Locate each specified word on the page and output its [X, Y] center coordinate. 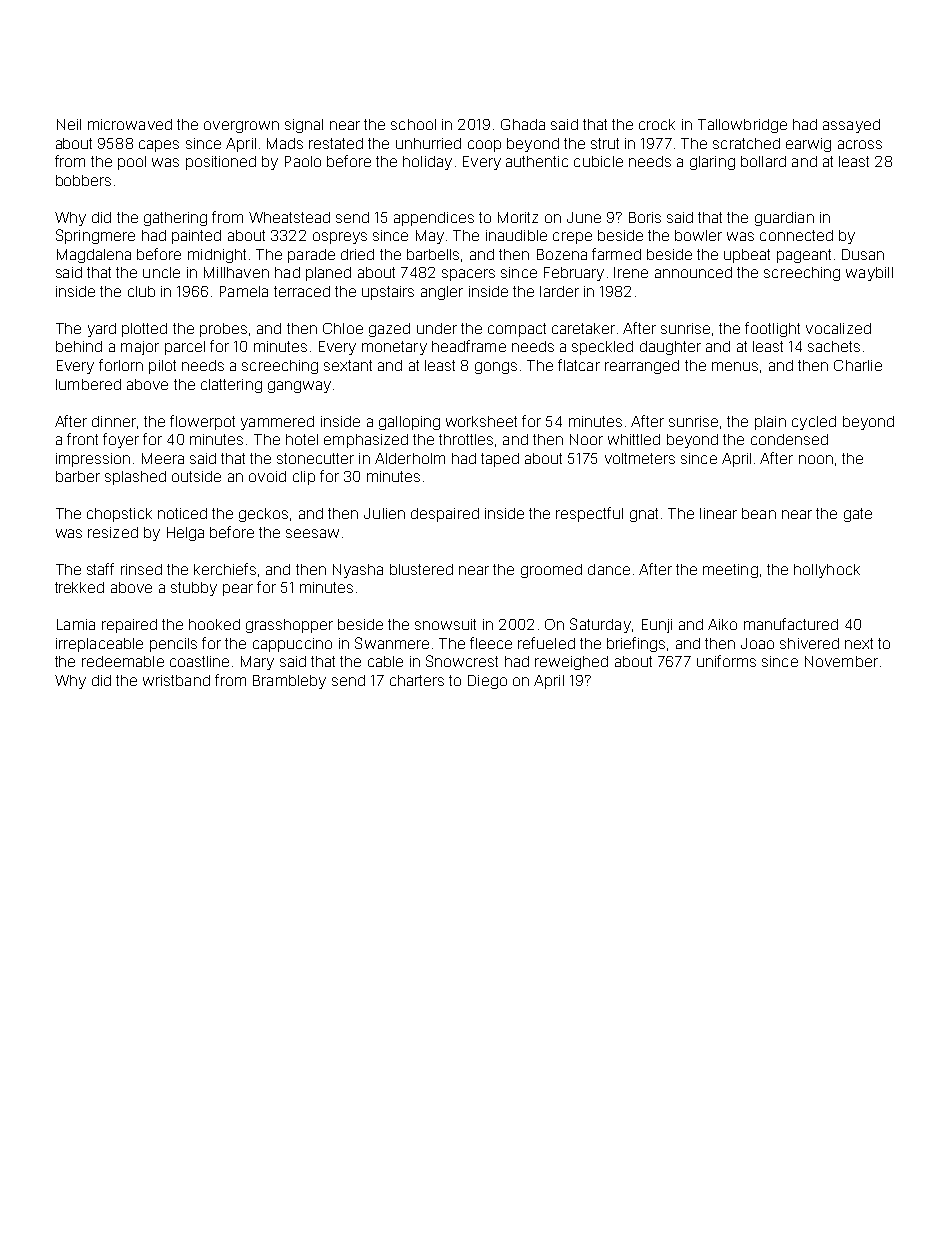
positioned [221, 163]
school [413, 124]
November [841, 661]
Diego [487, 682]
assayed [851, 126]
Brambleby [289, 682]
